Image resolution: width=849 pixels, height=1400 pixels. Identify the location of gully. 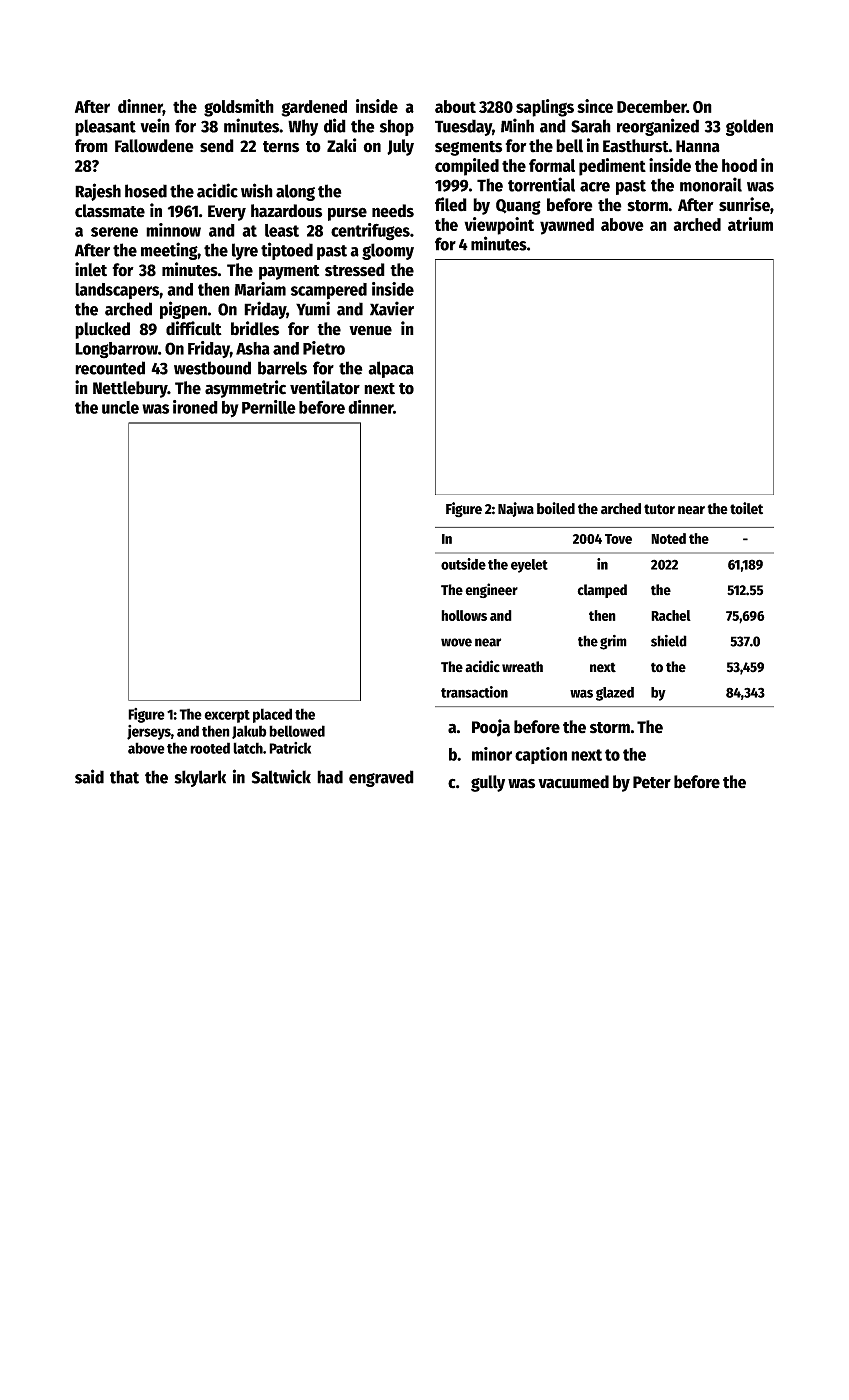
(488, 783).
